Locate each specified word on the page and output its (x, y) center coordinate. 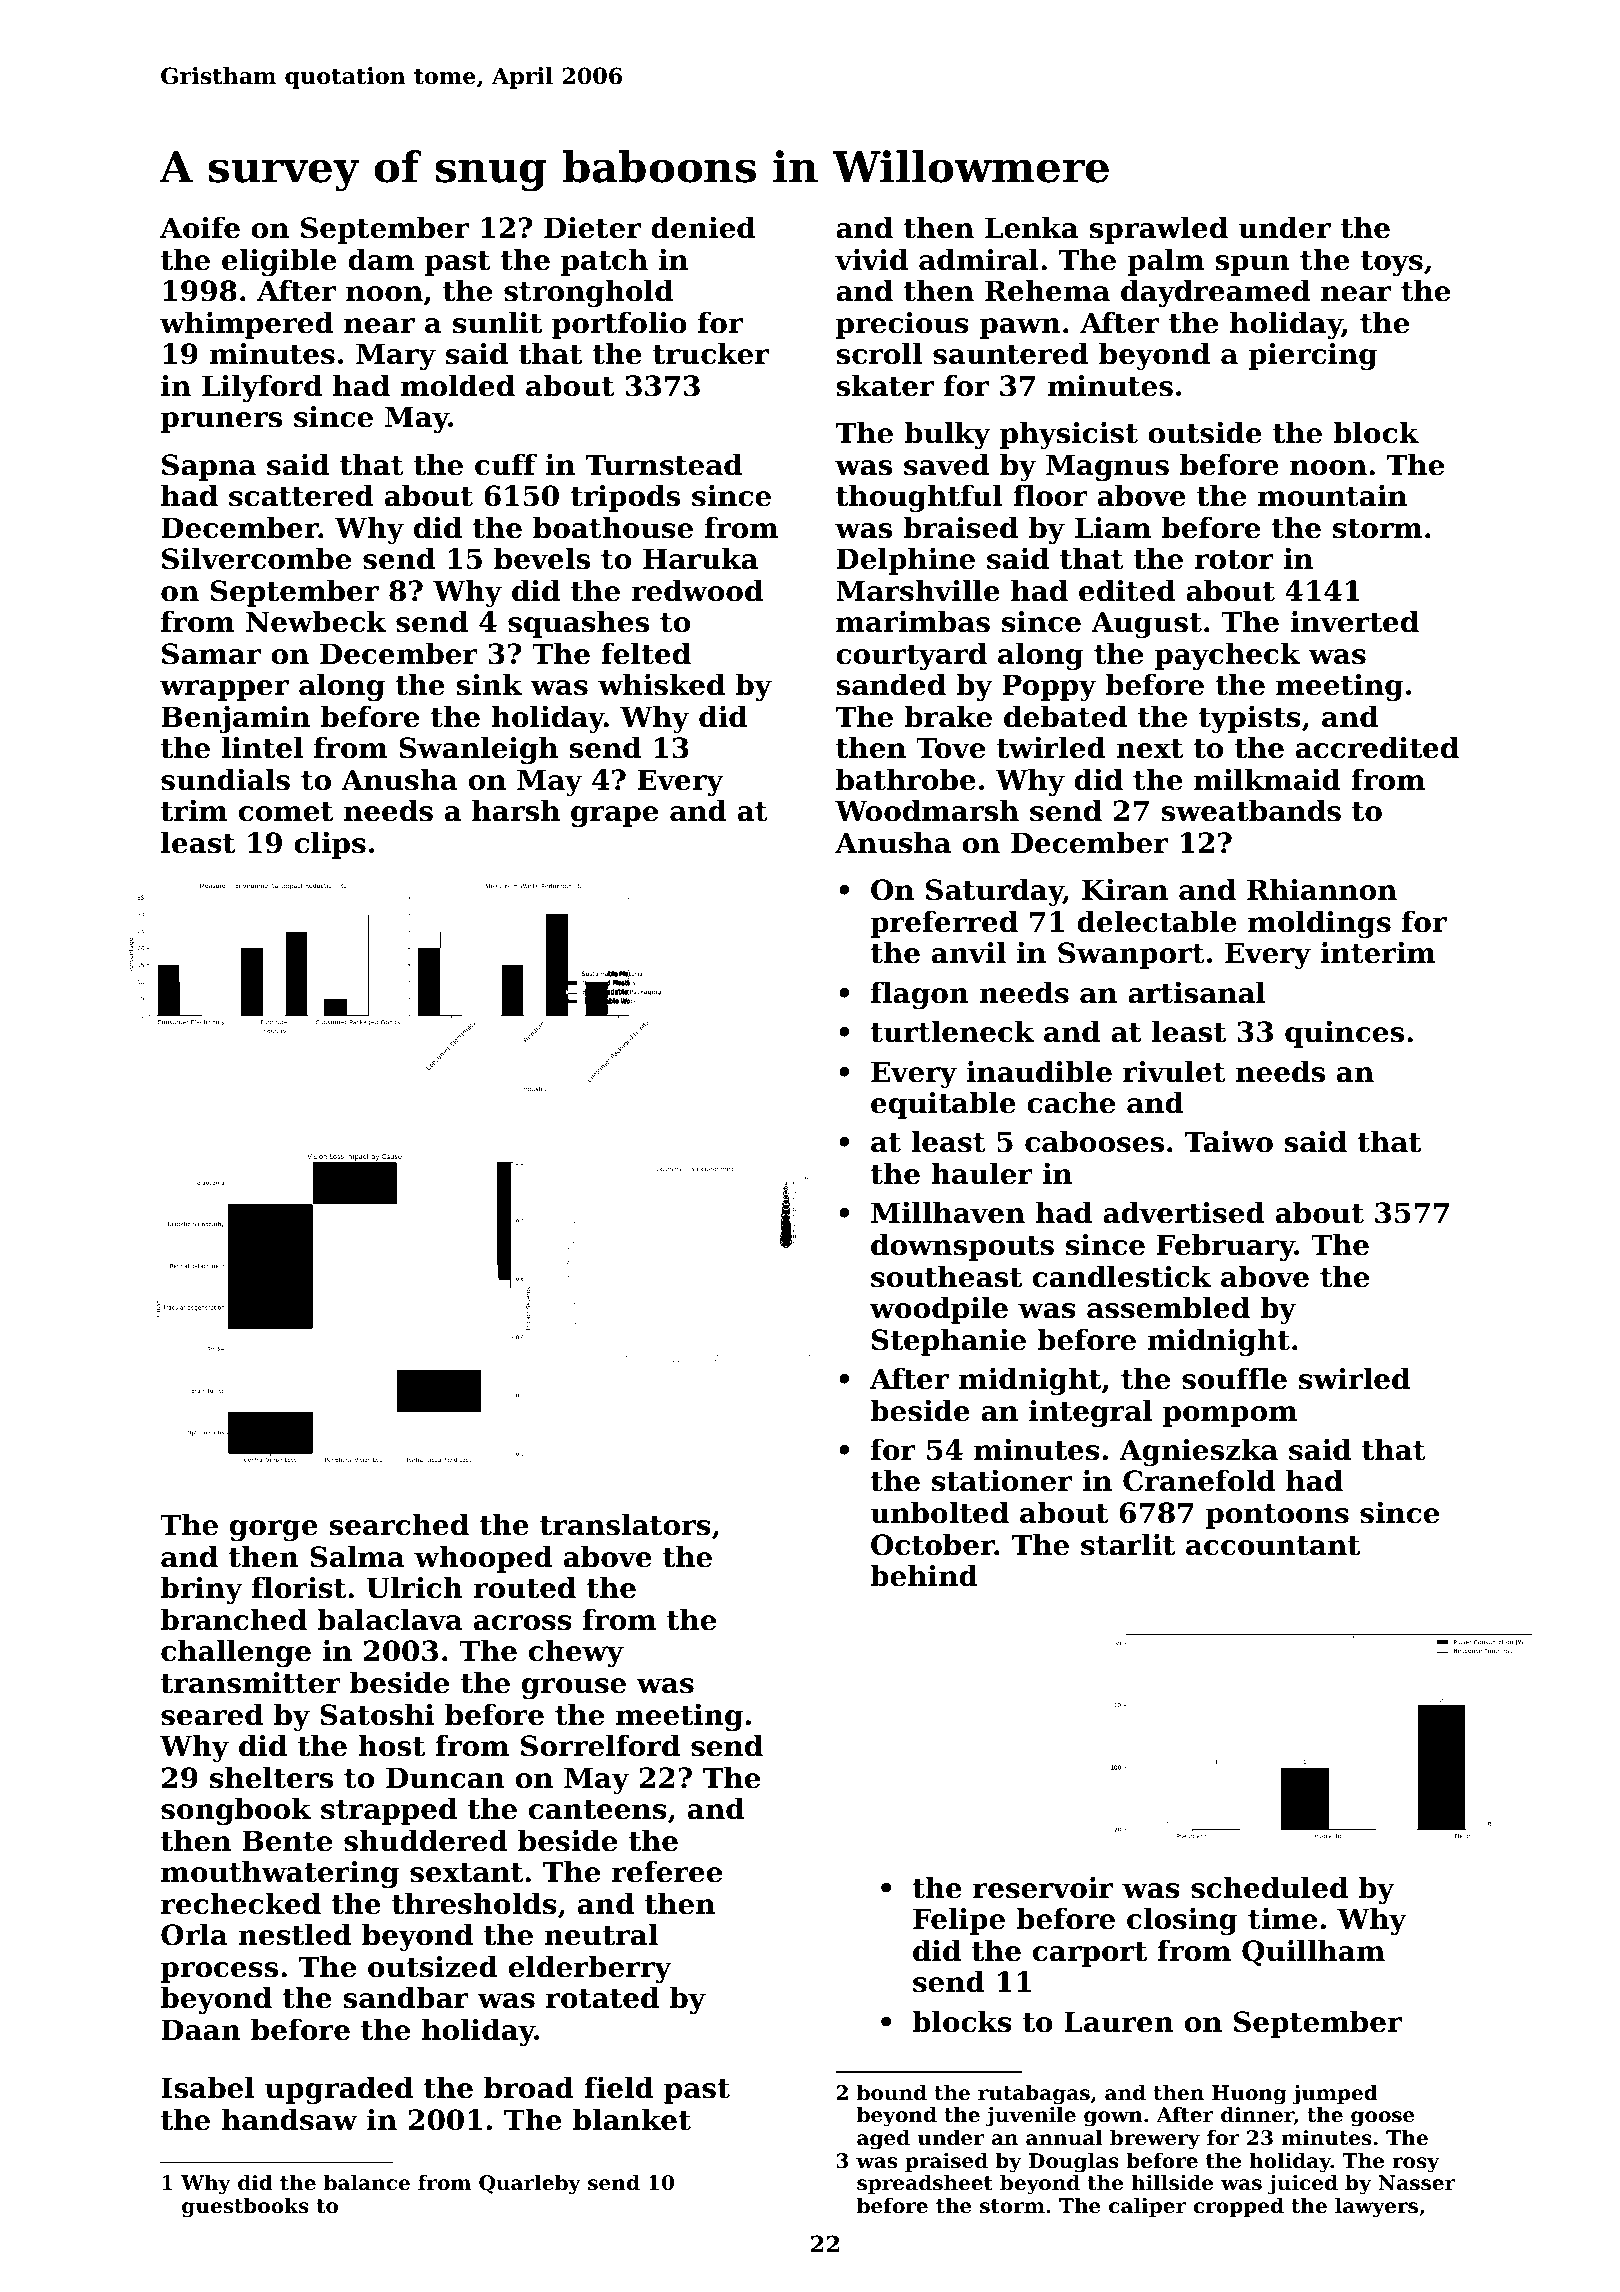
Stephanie (949, 1342)
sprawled (1158, 230)
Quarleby (530, 2184)
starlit (1128, 1545)
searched (399, 1525)
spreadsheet (925, 2184)
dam (381, 260)
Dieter (592, 228)
